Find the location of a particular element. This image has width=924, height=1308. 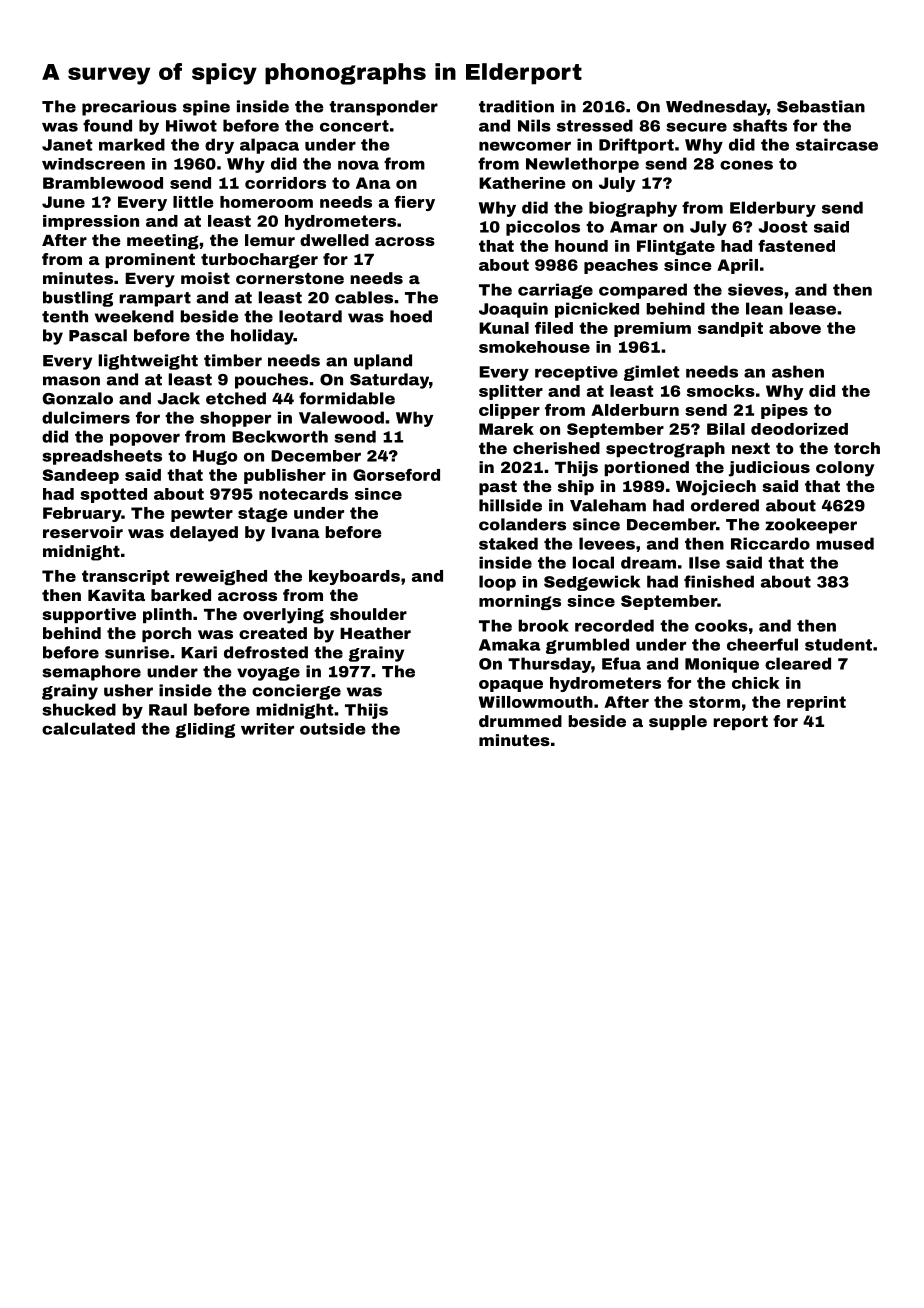

Gonzalo is located at coordinates (78, 398).
